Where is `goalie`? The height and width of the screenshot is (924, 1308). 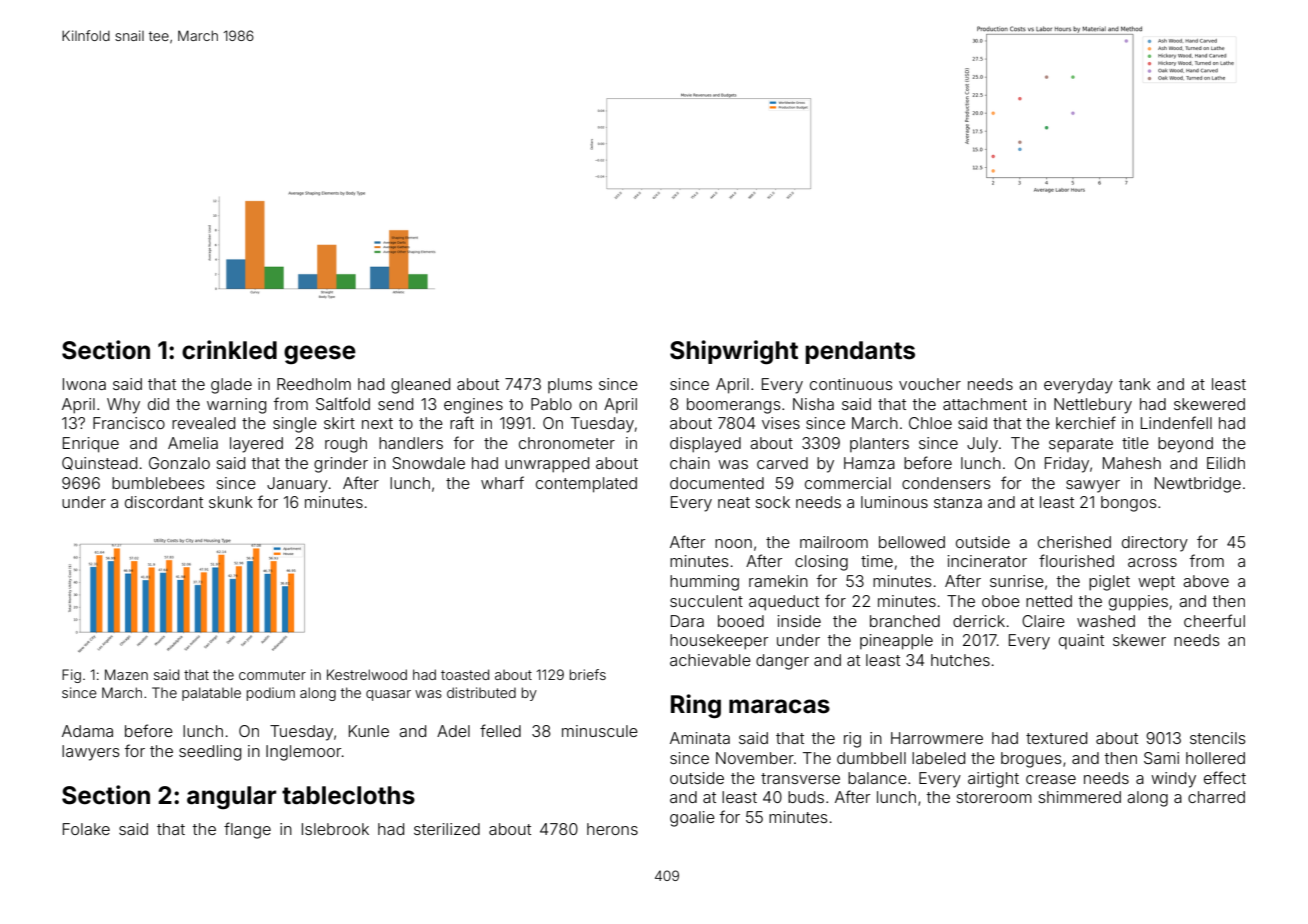
goalie is located at coordinates (692, 819).
